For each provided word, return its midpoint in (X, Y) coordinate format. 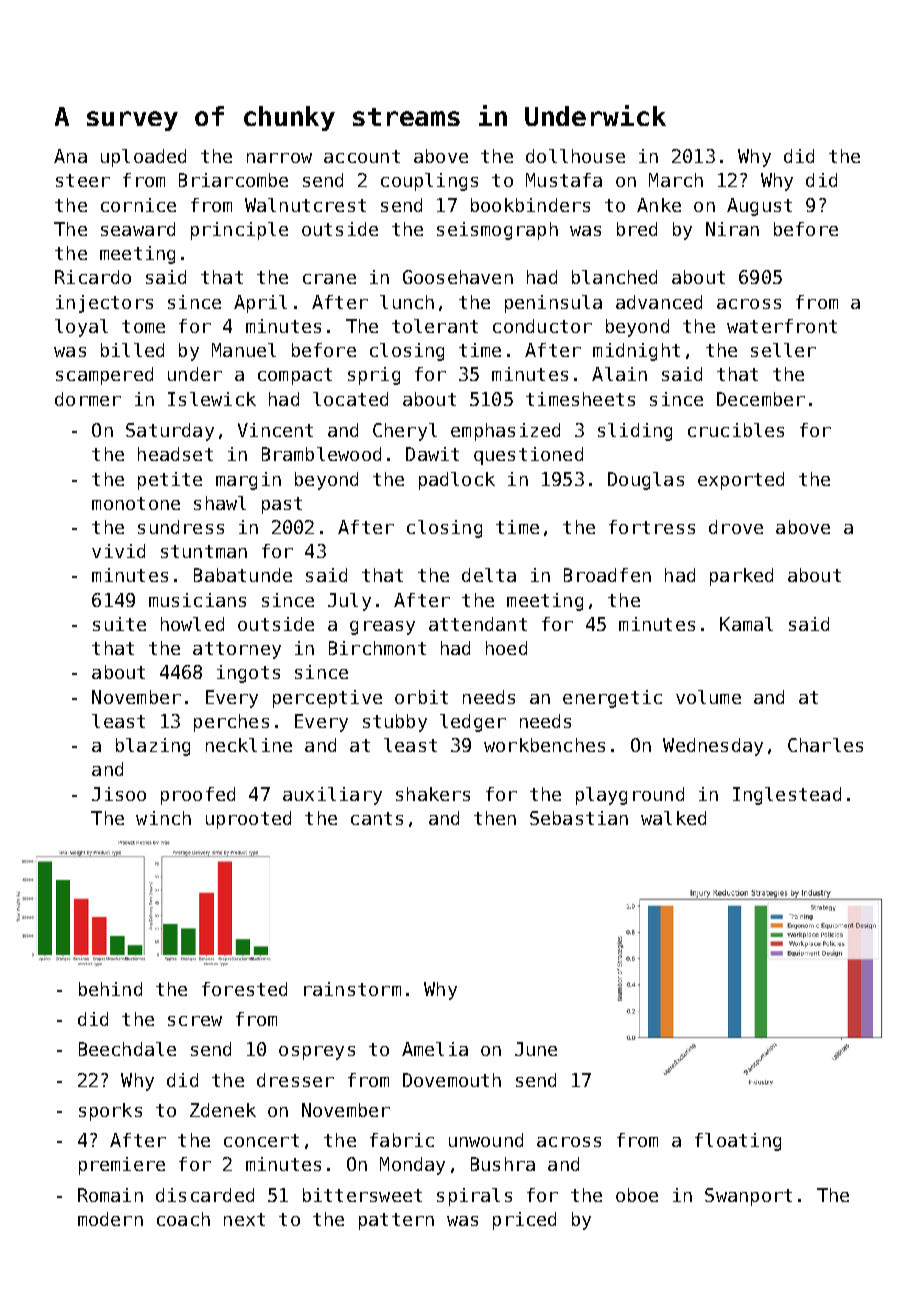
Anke (659, 205)
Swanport (748, 1197)
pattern (396, 1221)
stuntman (204, 551)
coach (183, 1219)
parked (741, 577)
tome (143, 326)
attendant (478, 624)
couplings (429, 182)
